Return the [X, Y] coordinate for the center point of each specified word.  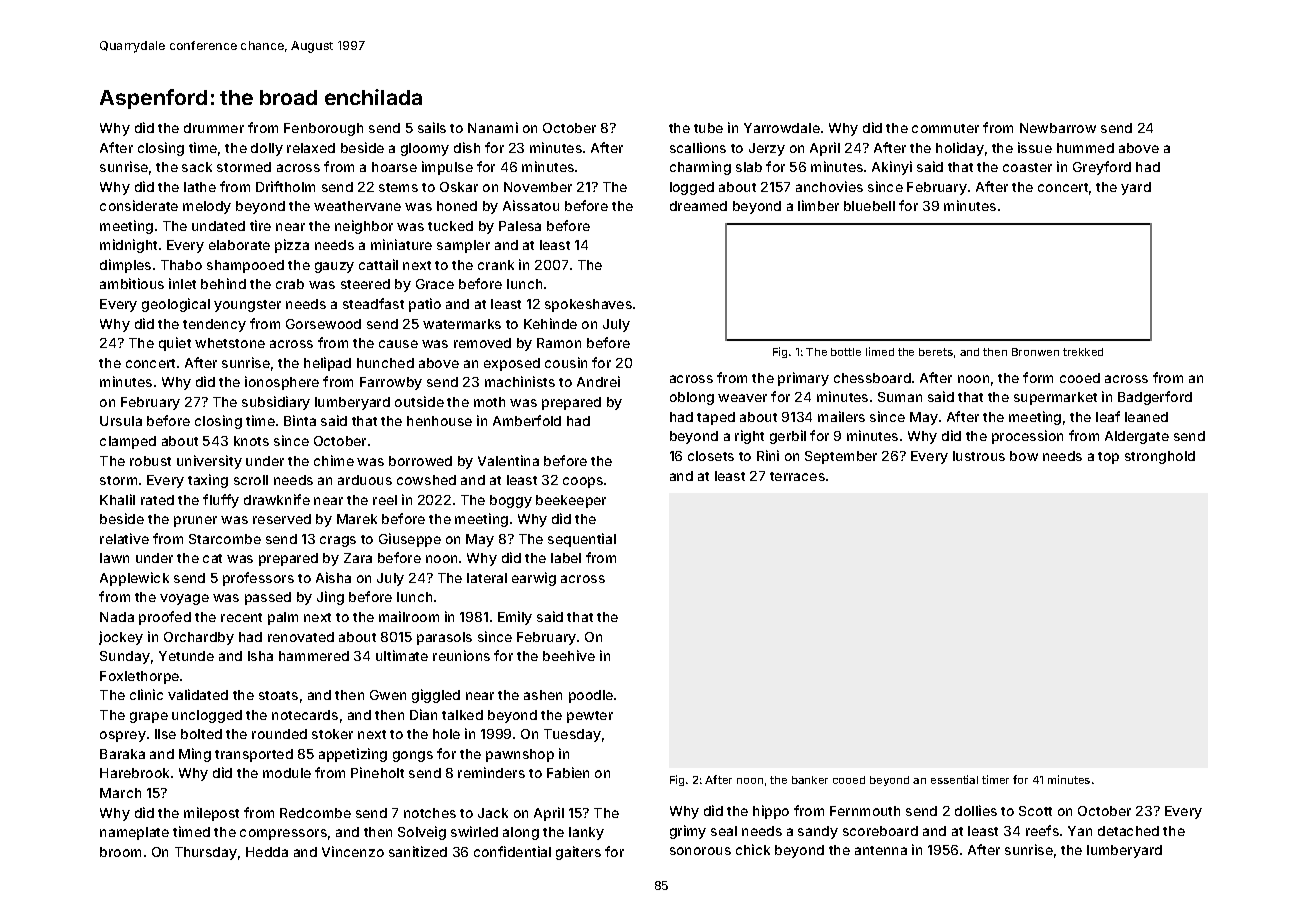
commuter [945, 128]
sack [197, 167]
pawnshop [520, 755]
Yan [1080, 831]
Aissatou [531, 205]
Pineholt [377, 772]
